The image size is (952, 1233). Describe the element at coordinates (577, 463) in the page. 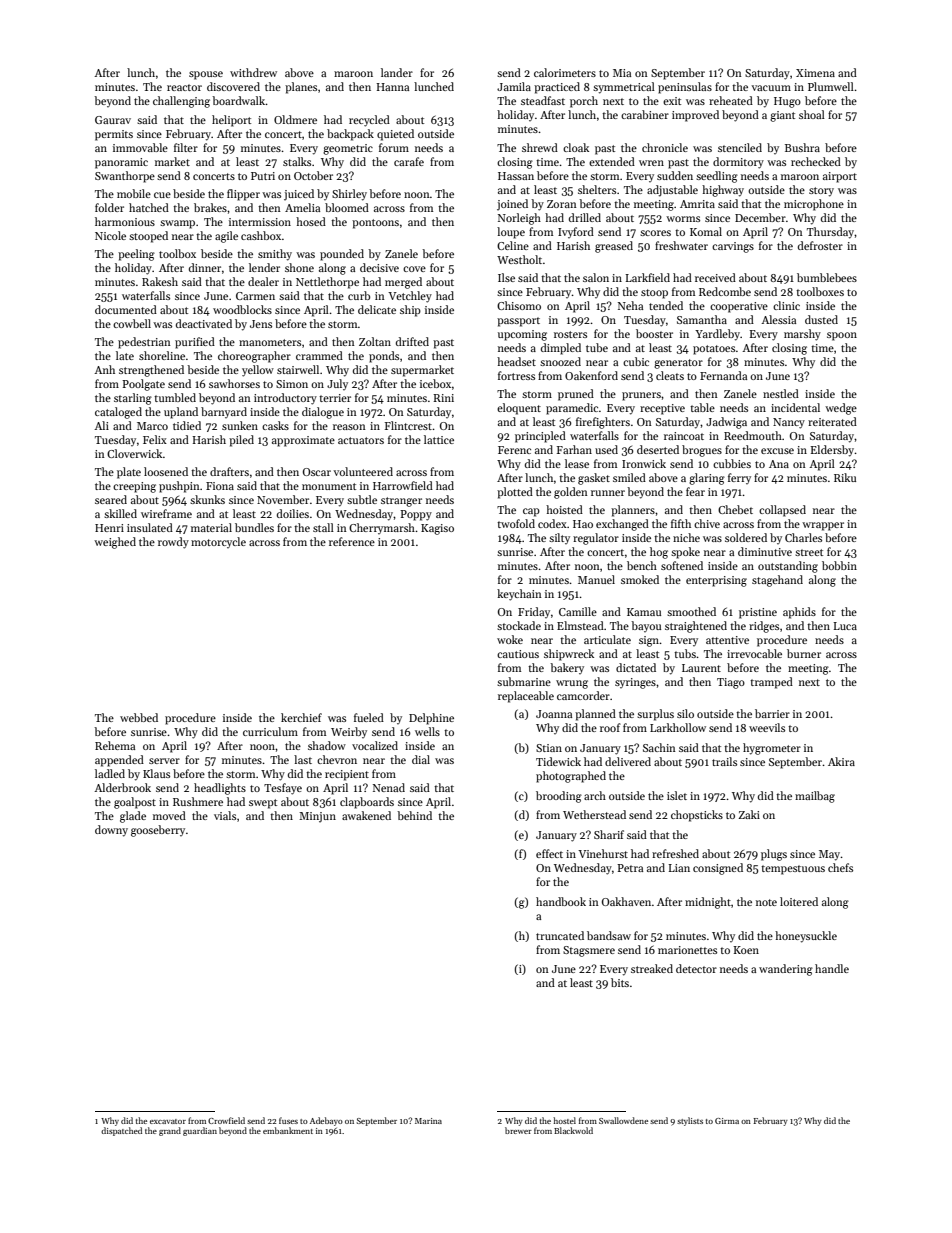

I see `lease` at that location.
